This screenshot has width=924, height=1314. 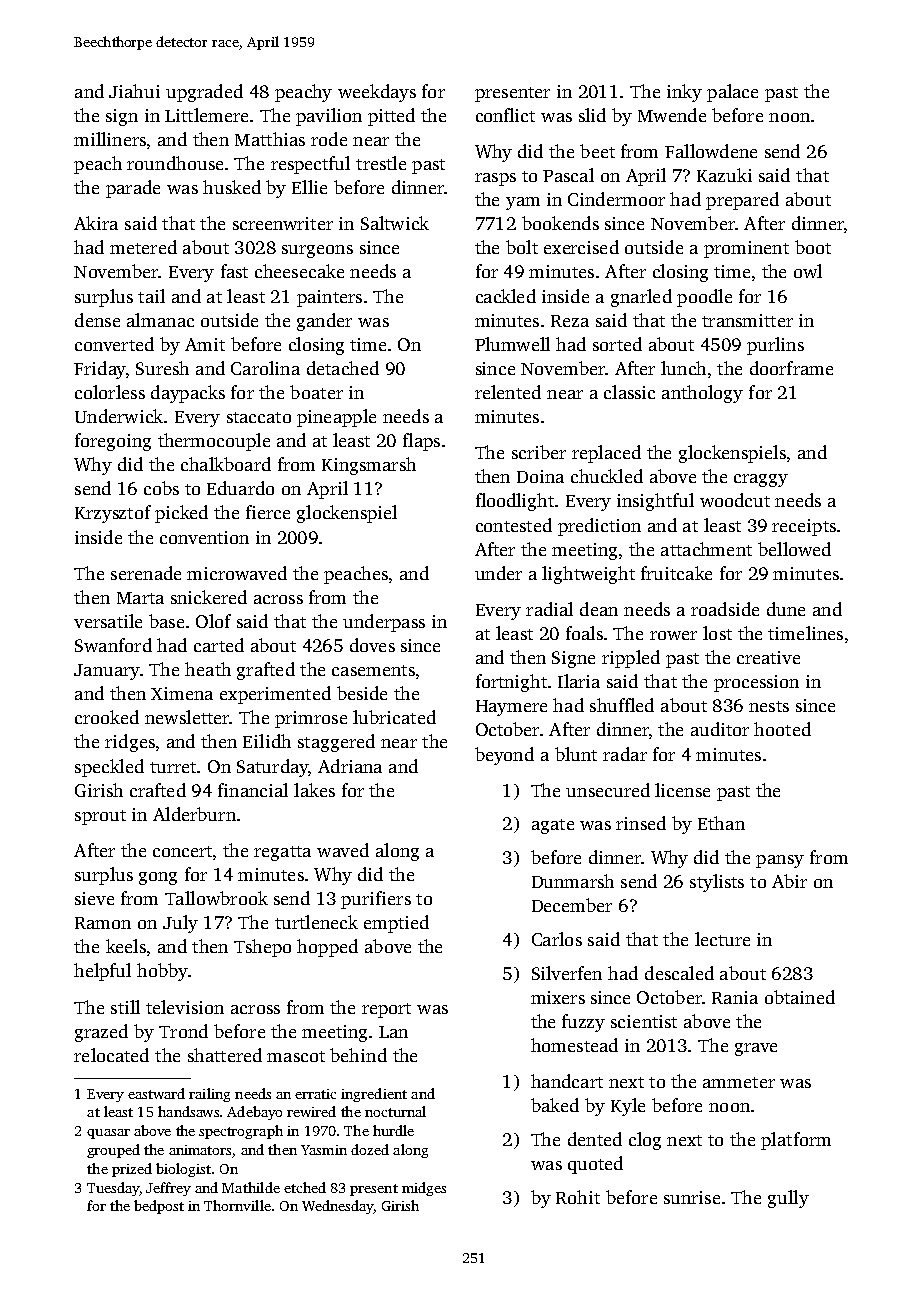 I want to click on Jiahui, so click(x=134, y=91).
